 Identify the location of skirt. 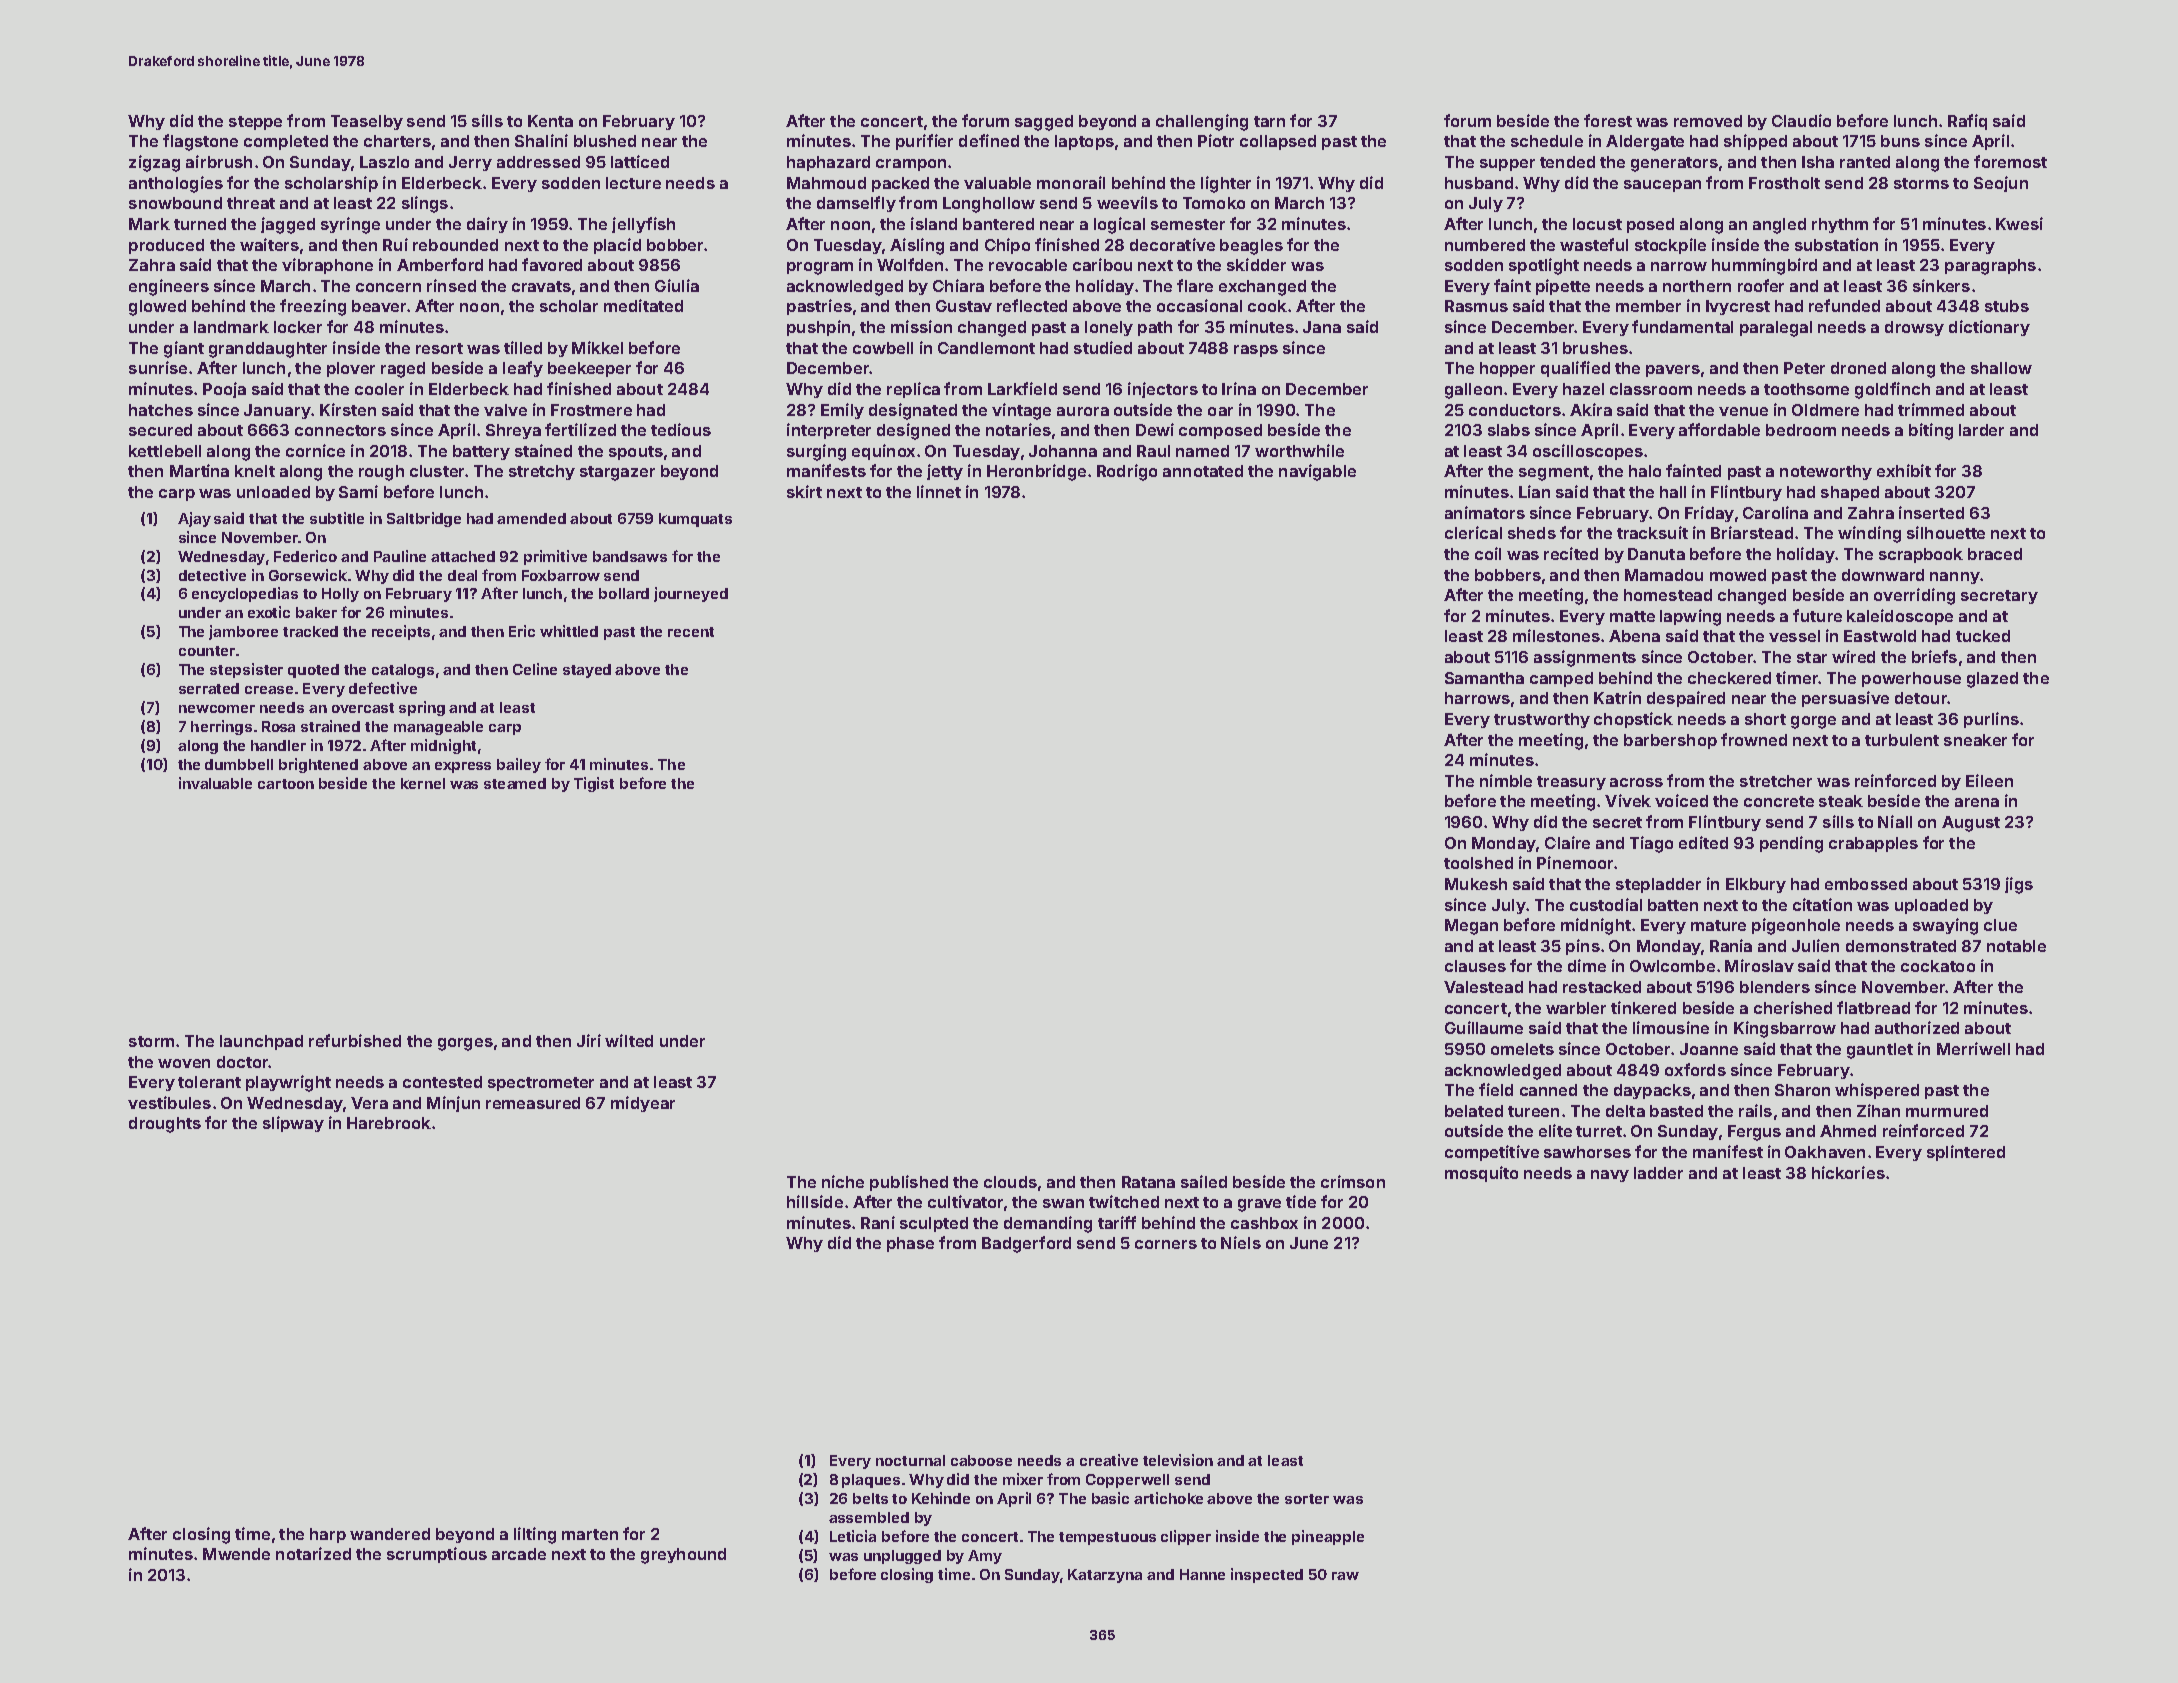
(804, 491).
